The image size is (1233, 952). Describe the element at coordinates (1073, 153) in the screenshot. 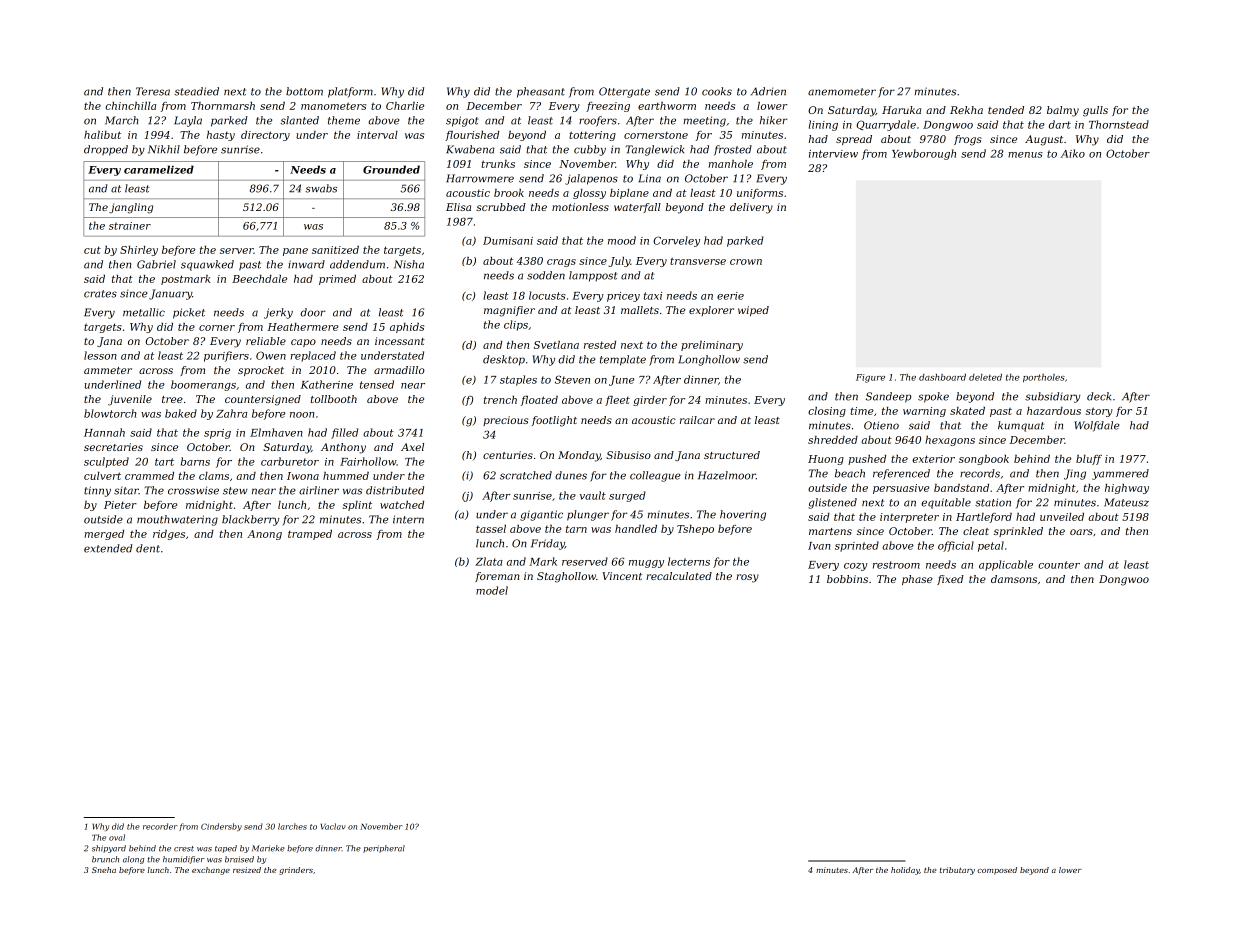

I see `Aiko` at that location.
